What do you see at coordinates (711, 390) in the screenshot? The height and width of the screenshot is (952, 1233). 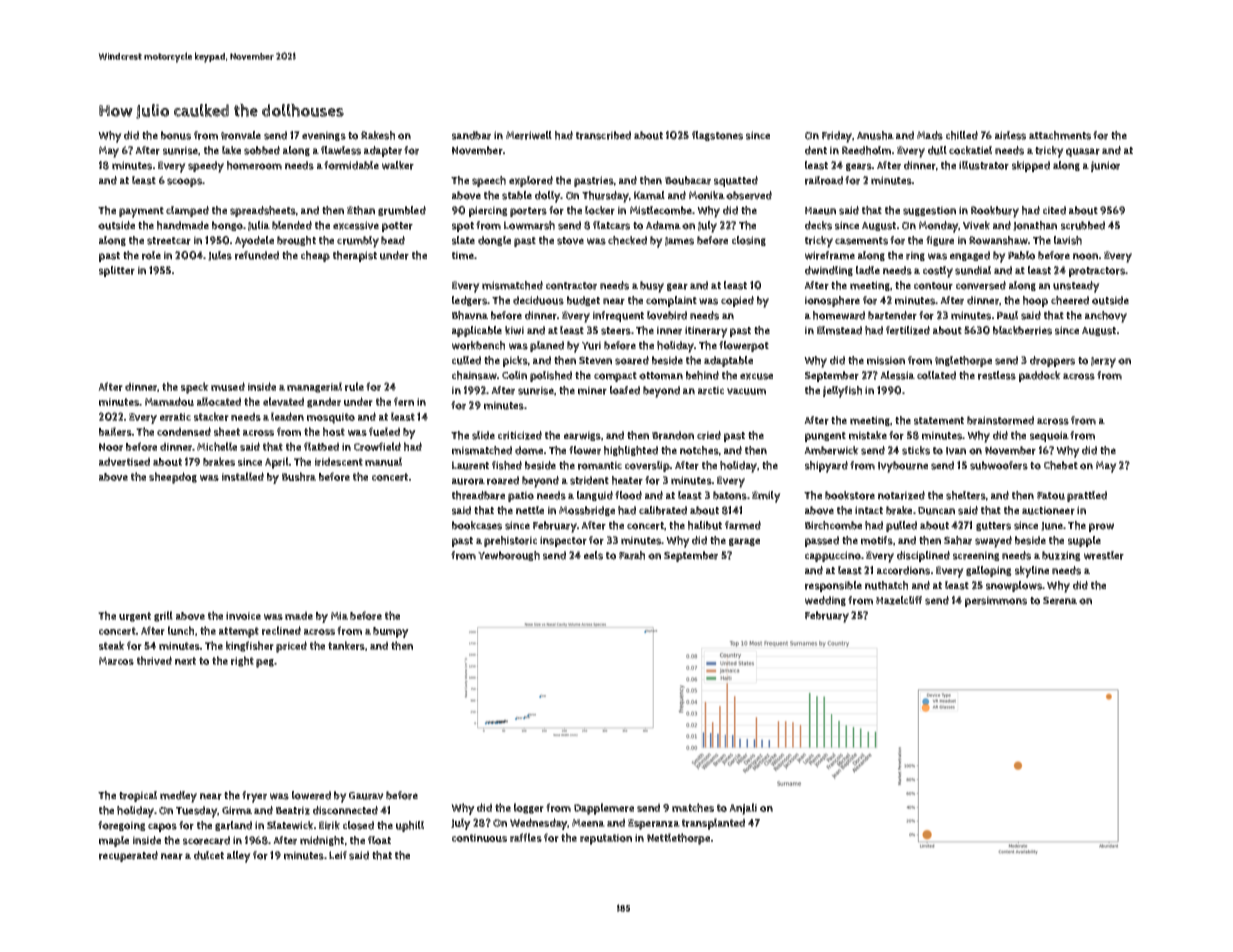 I see `arctic` at bounding box center [711, 390].
